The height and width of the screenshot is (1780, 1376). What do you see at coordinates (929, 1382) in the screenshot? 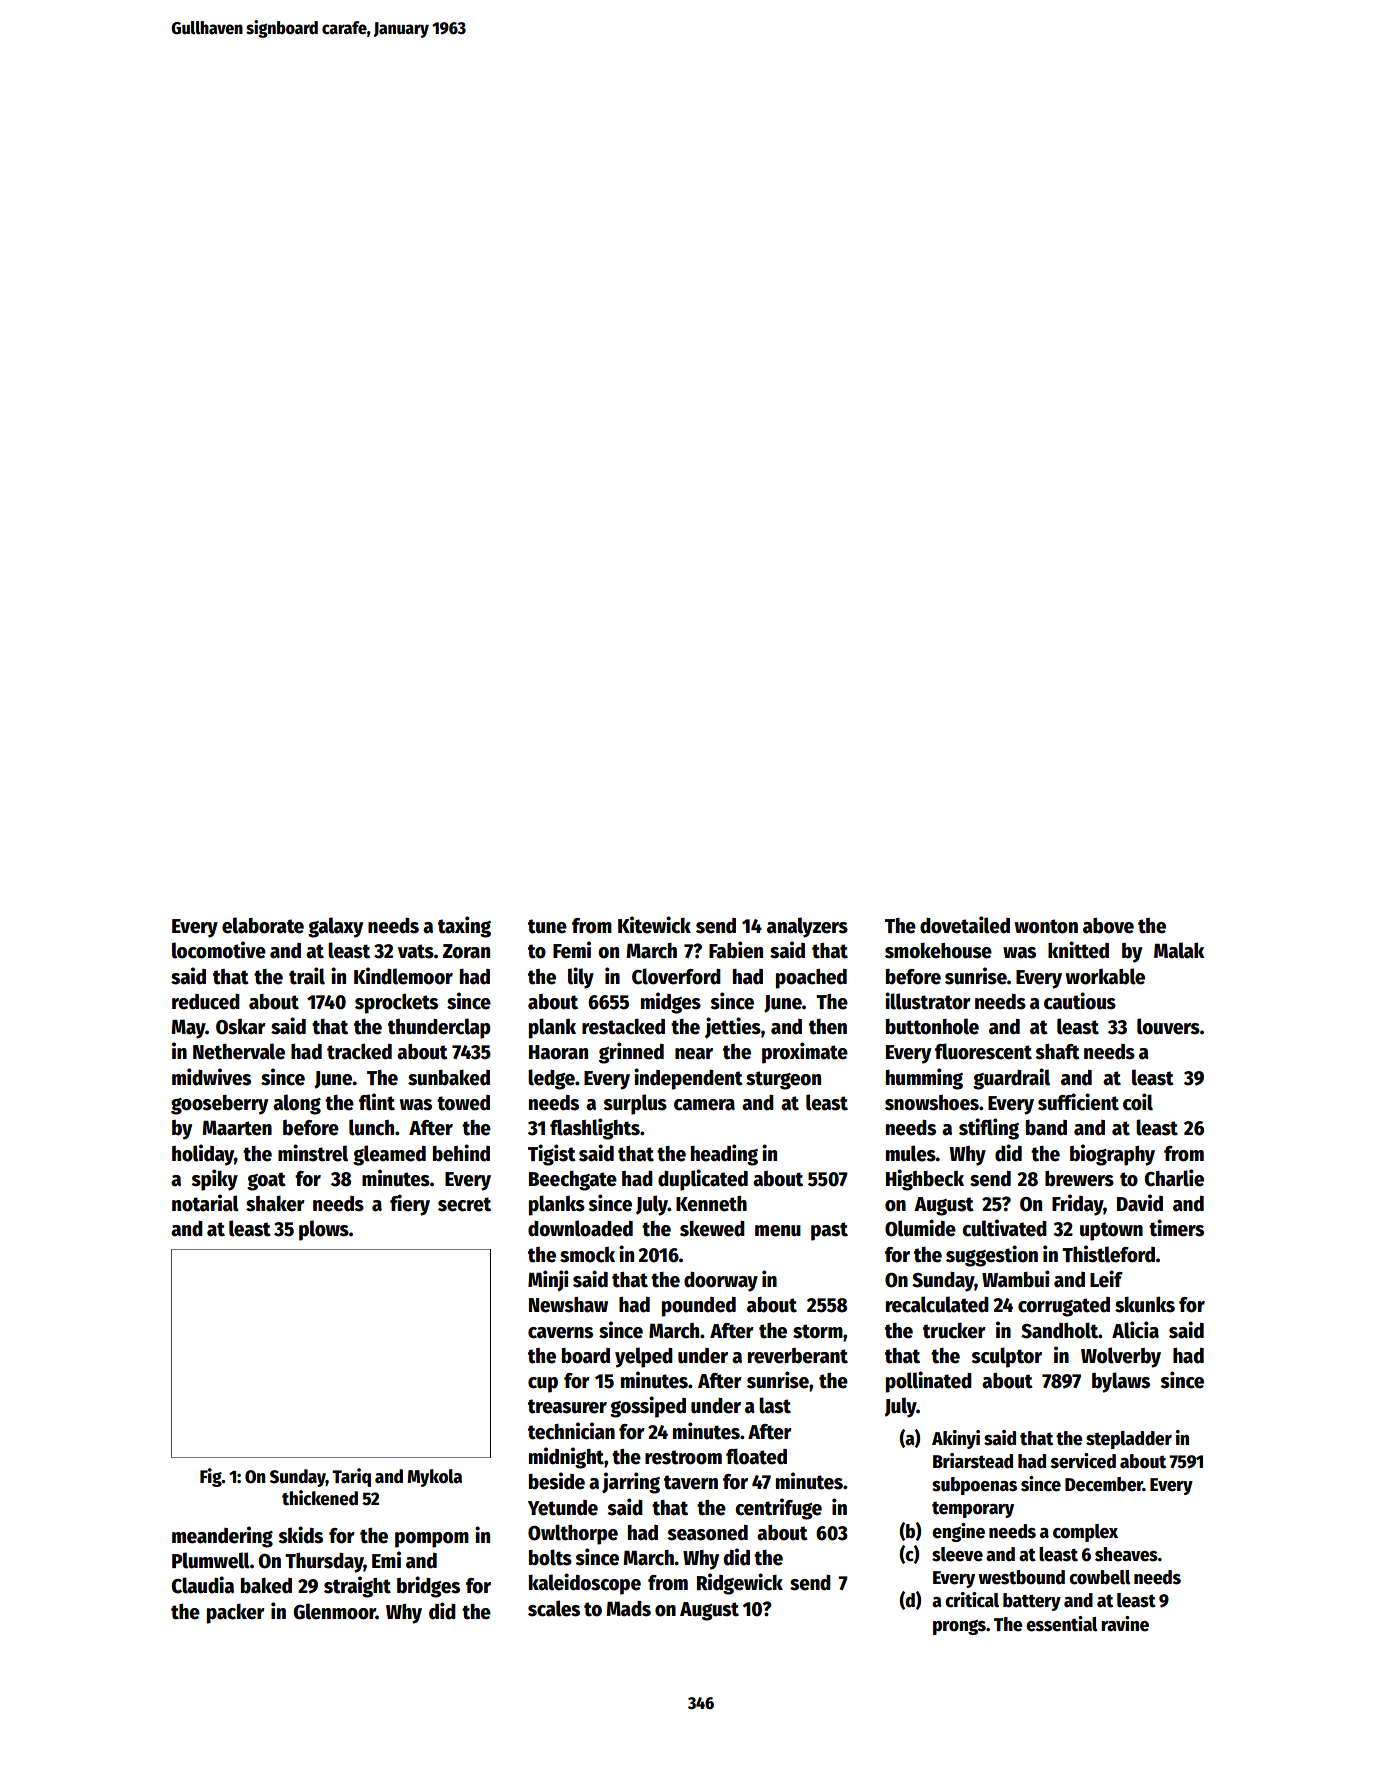
I see `pollinated` at bounding box center [929, 1382].
